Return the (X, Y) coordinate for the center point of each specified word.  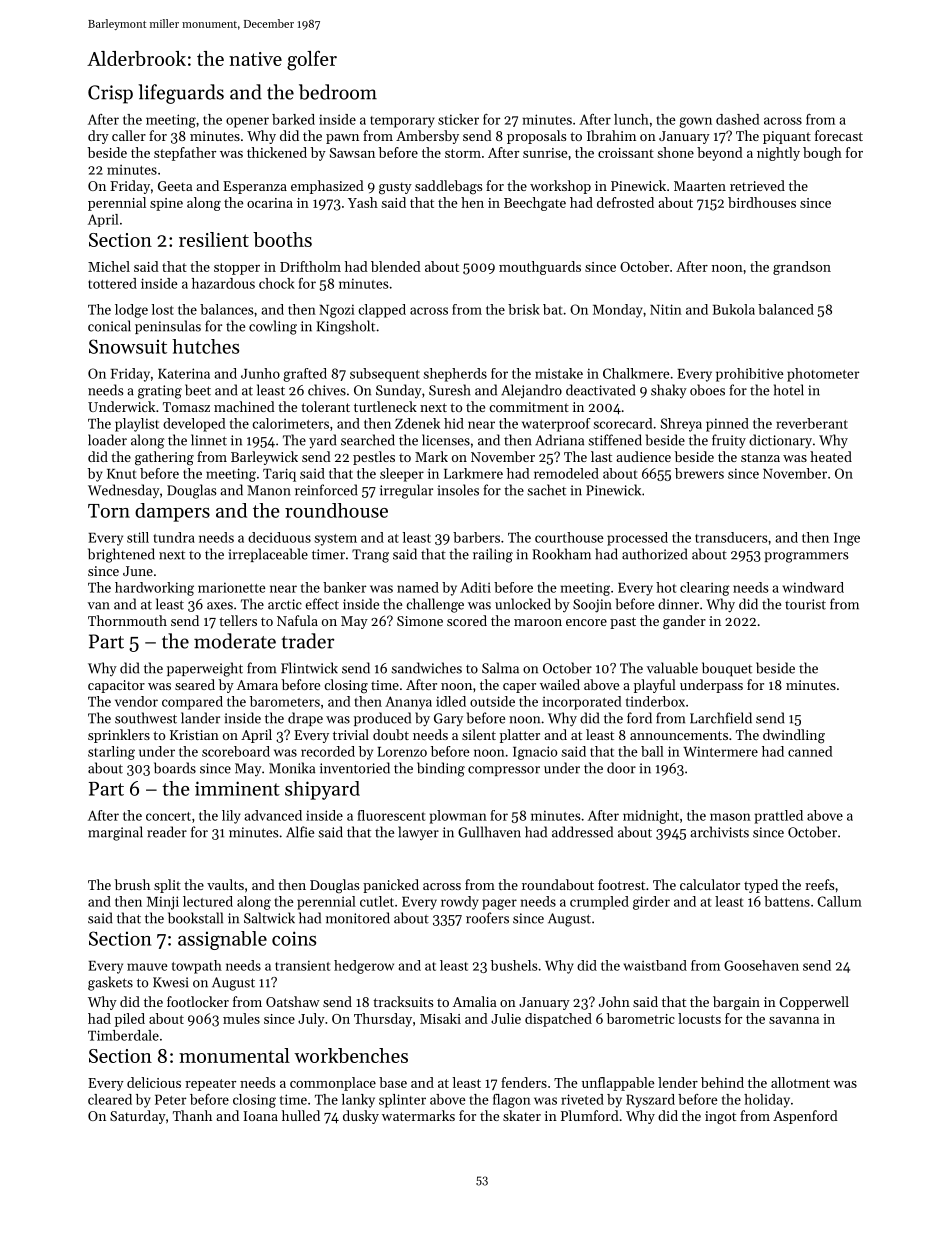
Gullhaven (489, 832)
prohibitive (750, 375)
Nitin (666, 309)
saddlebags (448, 187)
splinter (402, 1101)
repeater (210, 1085)
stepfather (185, 154)
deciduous (279, 537)
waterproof (556, 425)
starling (111, 753)
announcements (679, 735)
